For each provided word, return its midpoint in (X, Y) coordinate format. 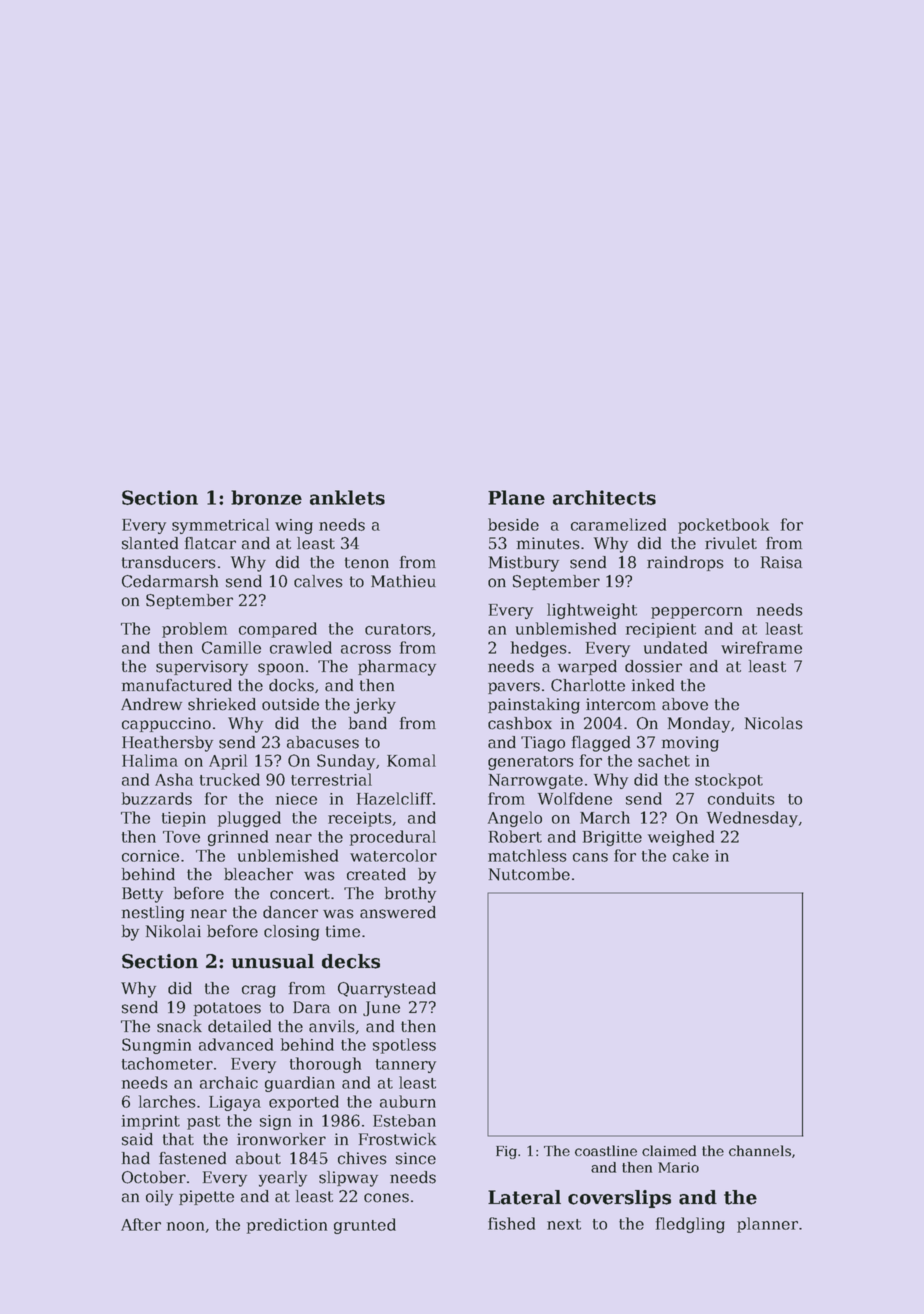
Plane (516, 497)
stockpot (729, 781)
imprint (151, 1122)
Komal (411, 760)
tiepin (184, 819)
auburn (408, 1101)
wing (294, 526)
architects (604, 497)
